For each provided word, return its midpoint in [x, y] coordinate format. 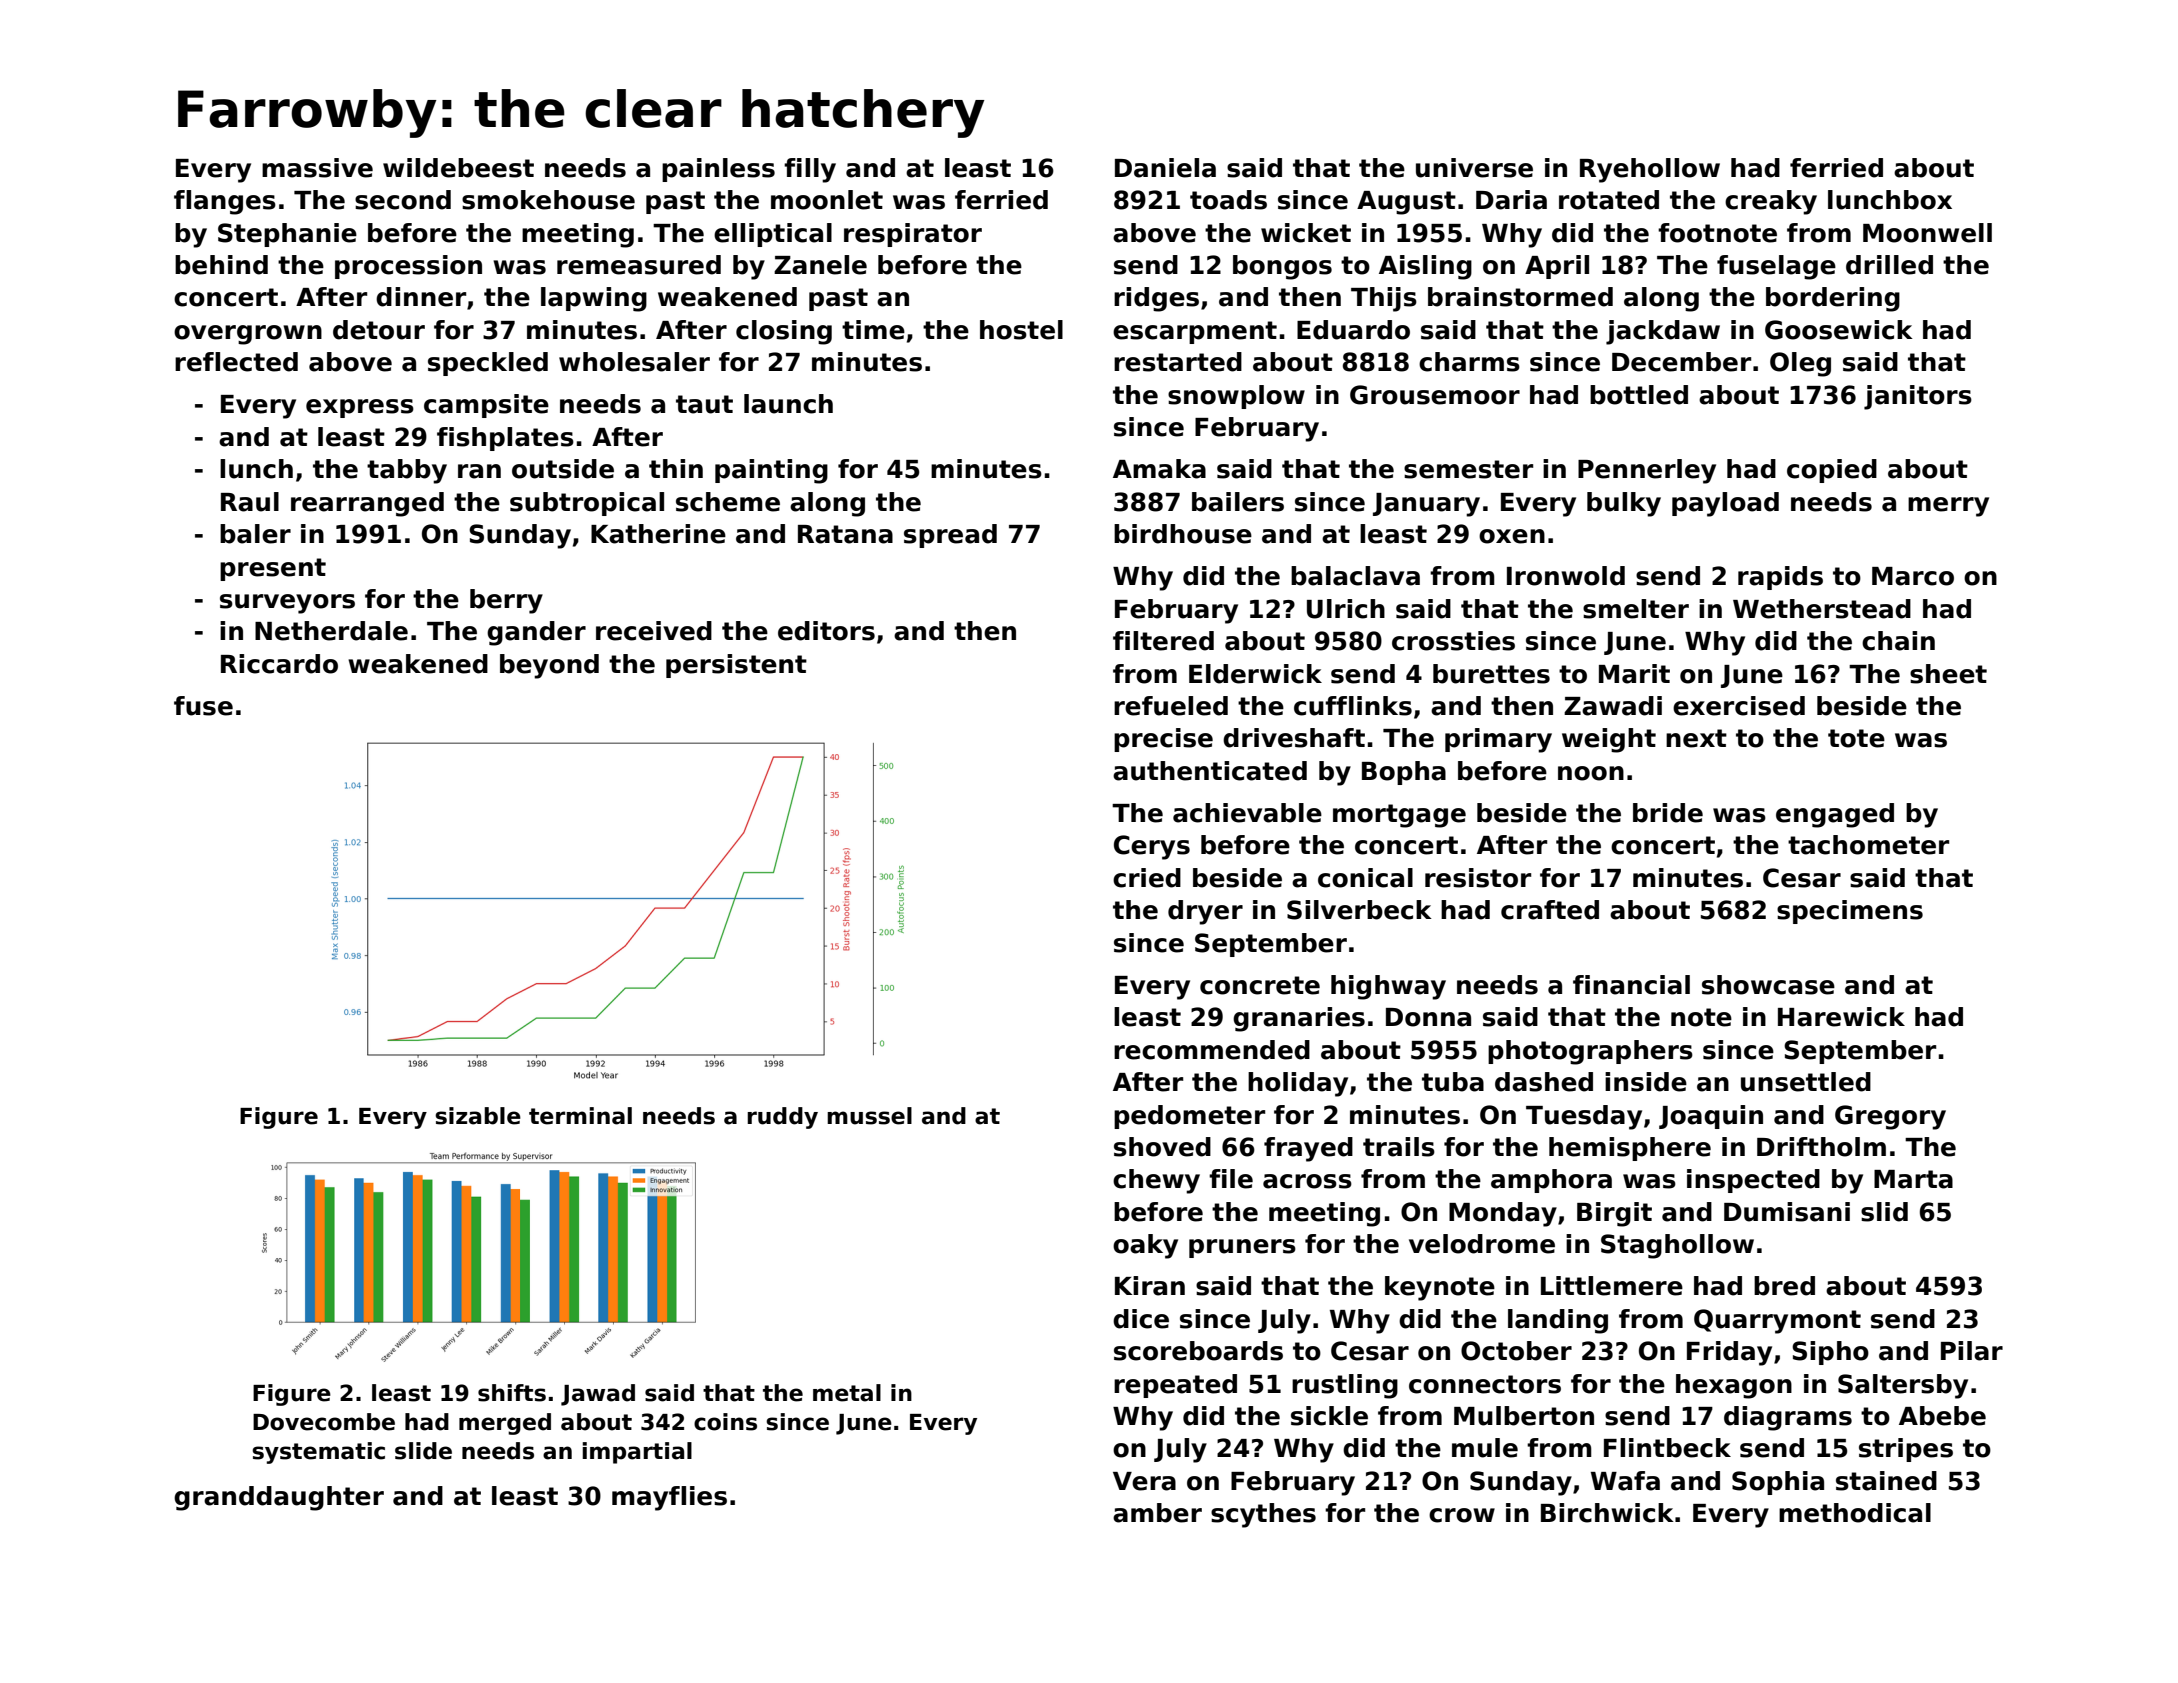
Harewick [1841, 1017]
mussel [869, 1116]
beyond [549, 666]
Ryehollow [1650, 170]
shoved [1162, 1147]
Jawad [598, 1395]
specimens [1850, 912]
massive [317, 168]
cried [1147, 878]
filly [810, 170]
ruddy [782, 1118]
